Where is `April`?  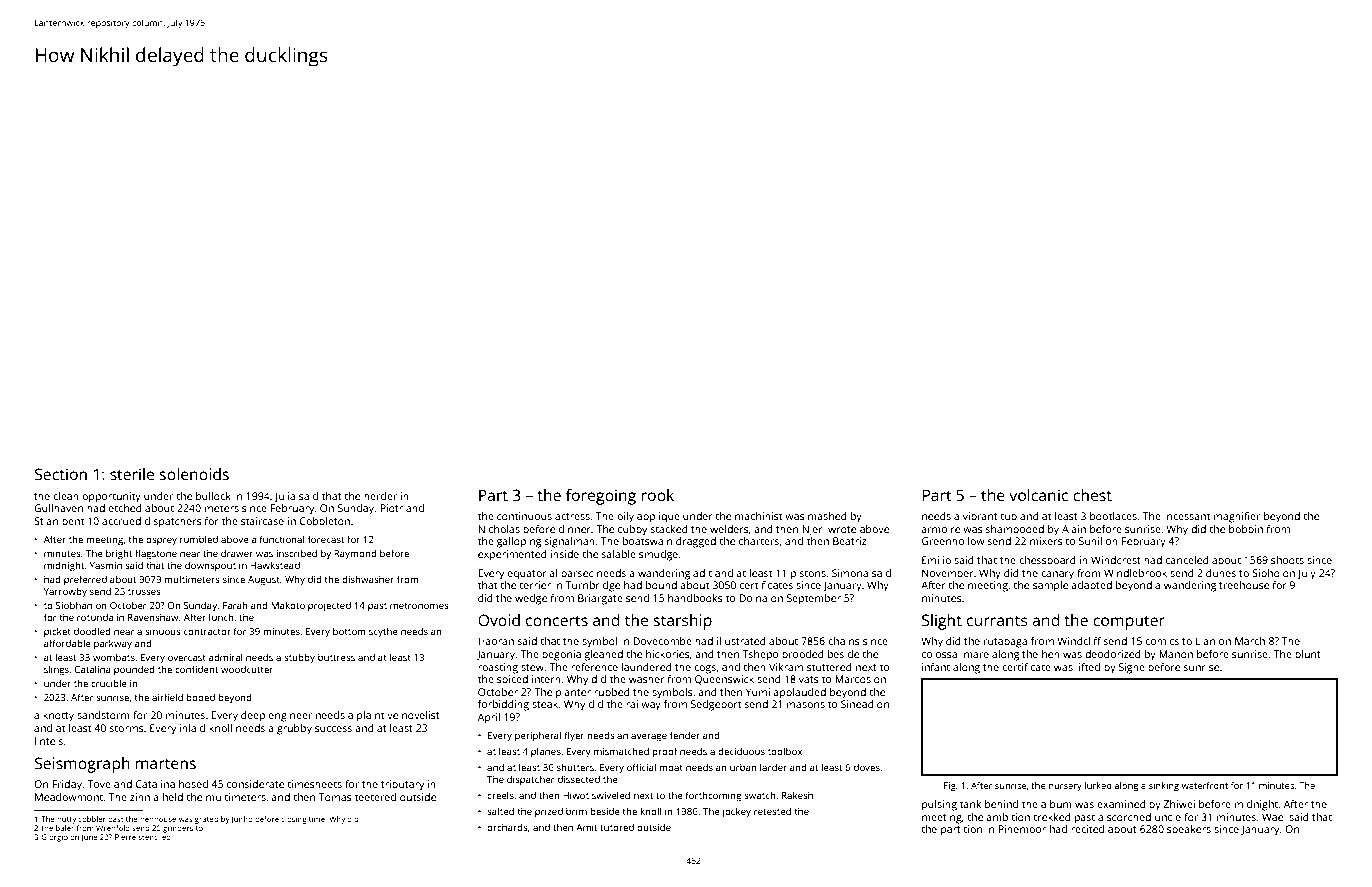
April is located at coordinates (489, 718).
